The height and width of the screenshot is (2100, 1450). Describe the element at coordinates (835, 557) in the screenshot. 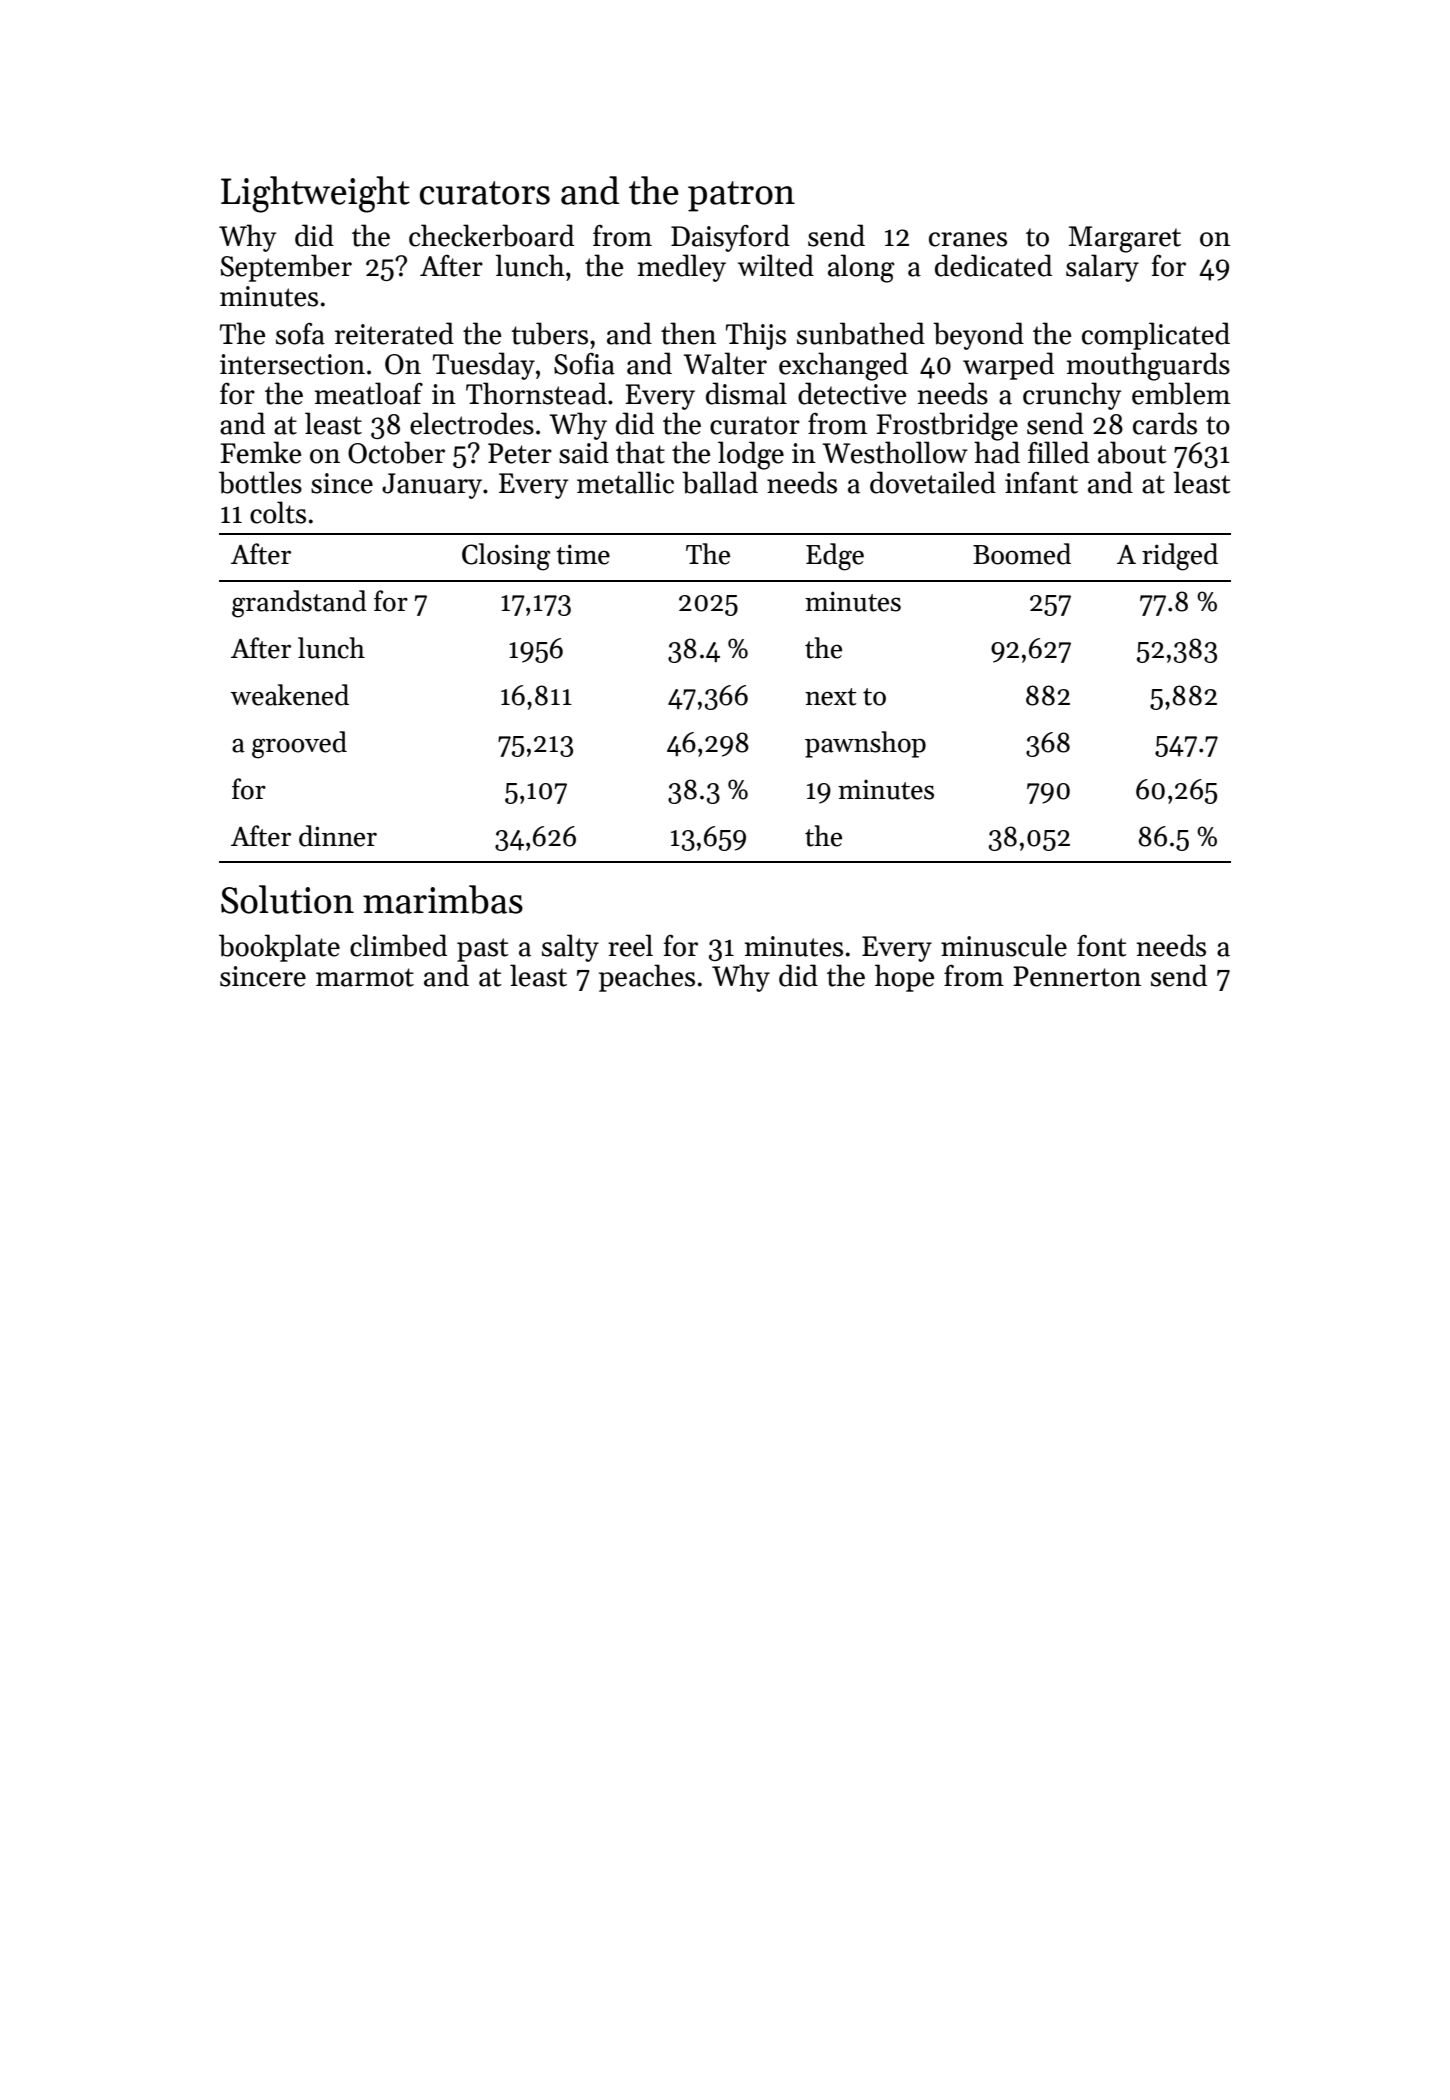

I see `Edge` at that location.
